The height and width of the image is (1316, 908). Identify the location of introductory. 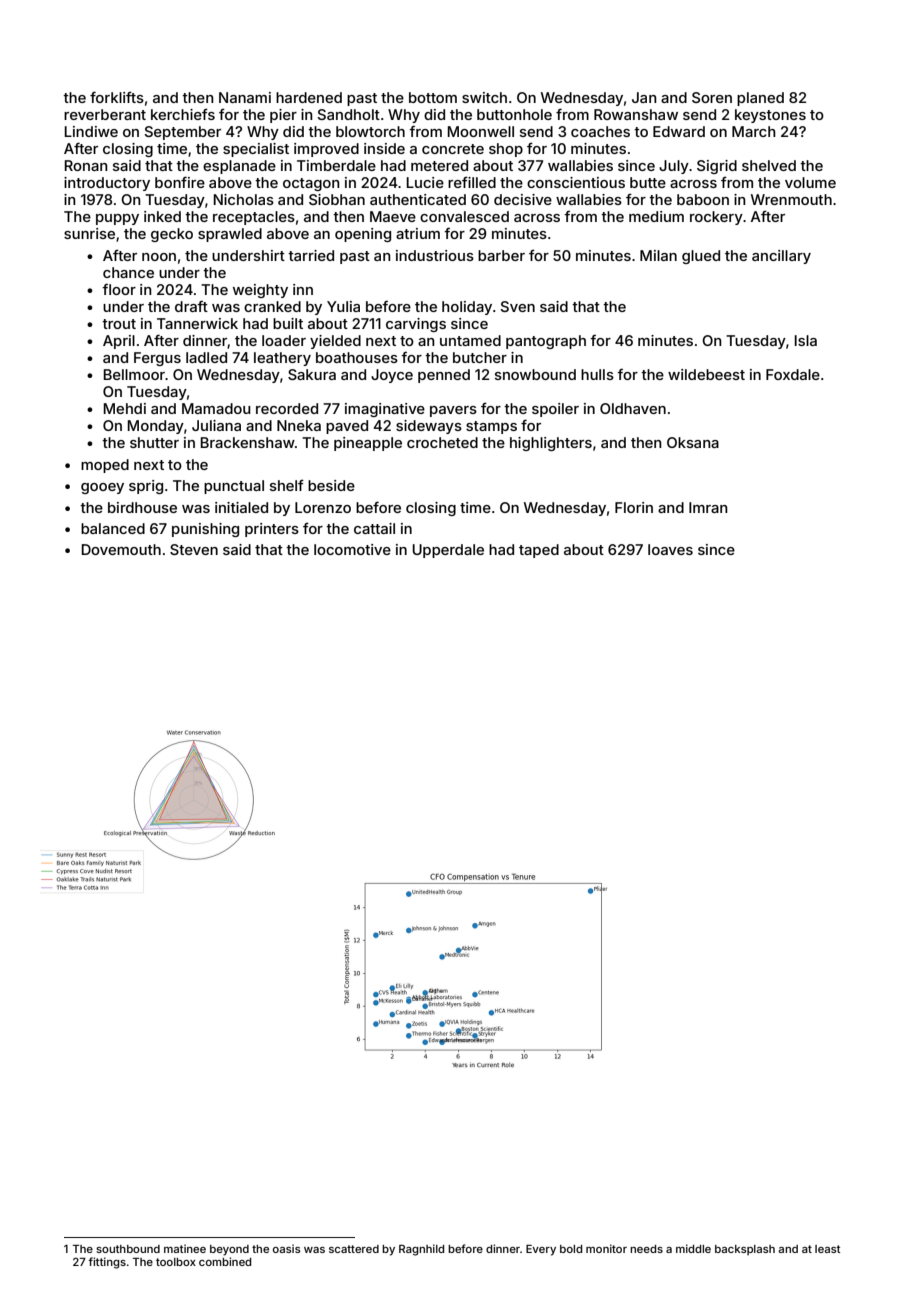
(107, 184).
